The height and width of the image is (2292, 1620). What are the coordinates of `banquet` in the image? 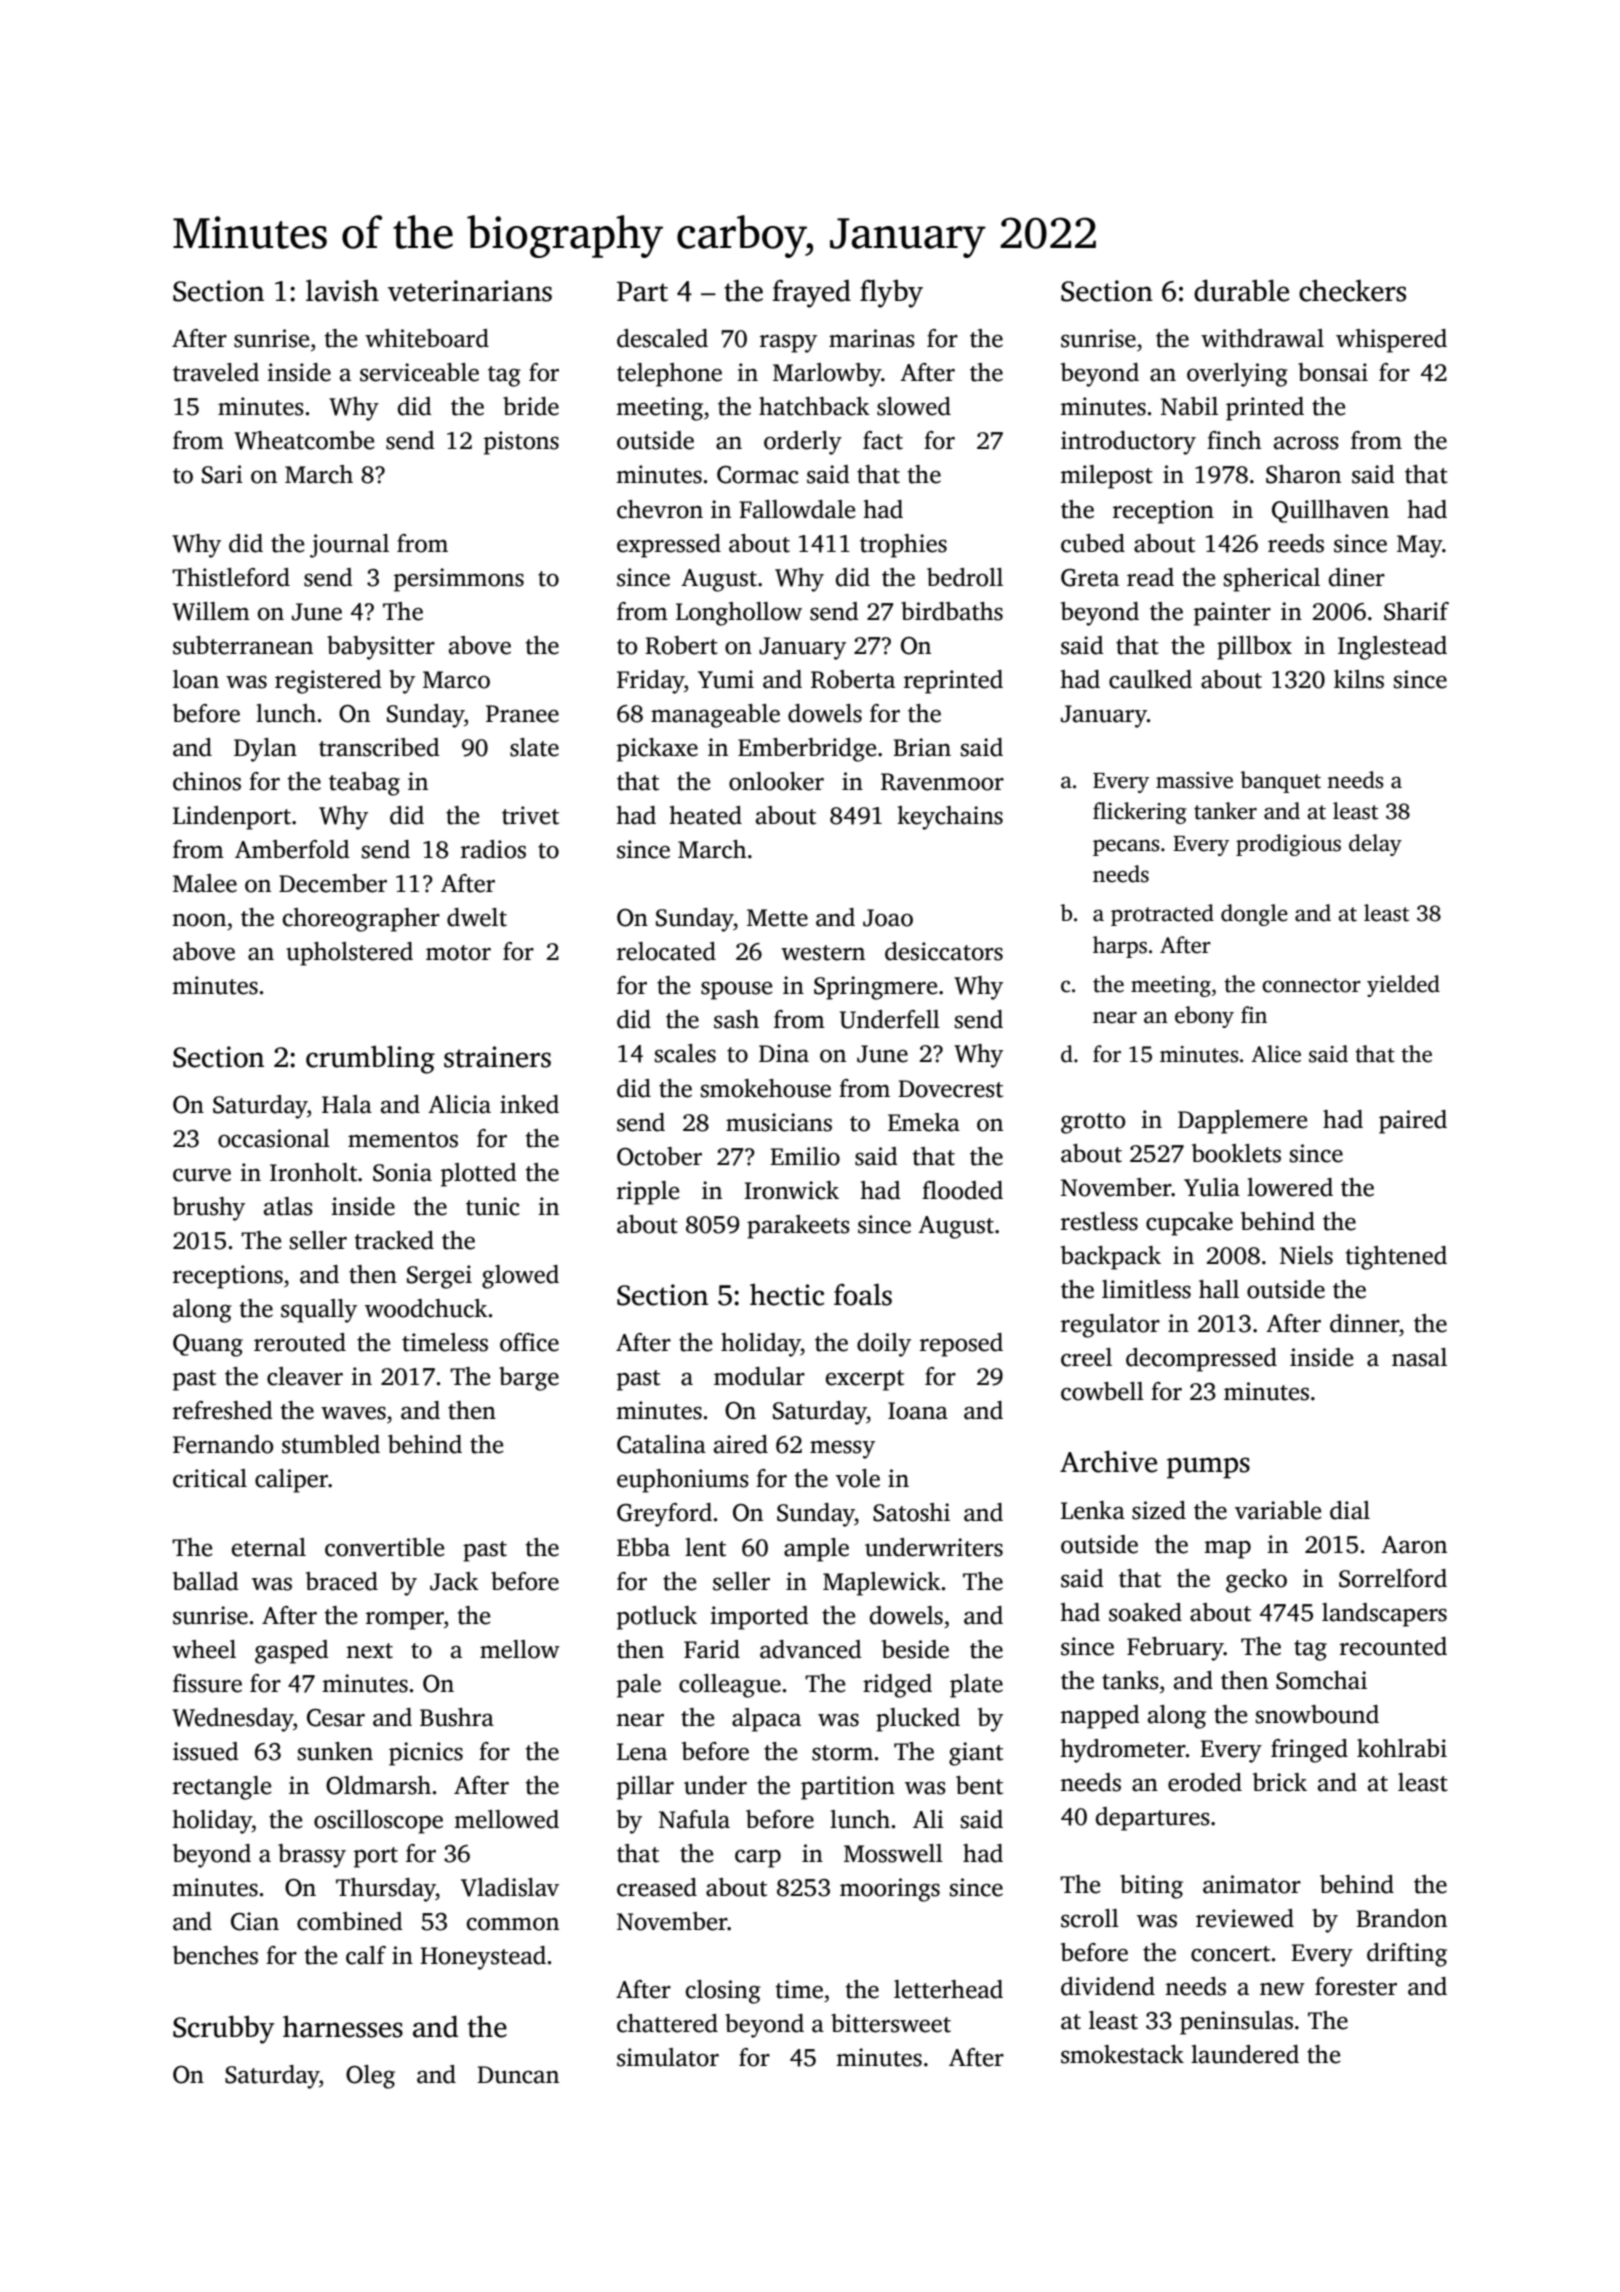 It's located at (1280, 782).
